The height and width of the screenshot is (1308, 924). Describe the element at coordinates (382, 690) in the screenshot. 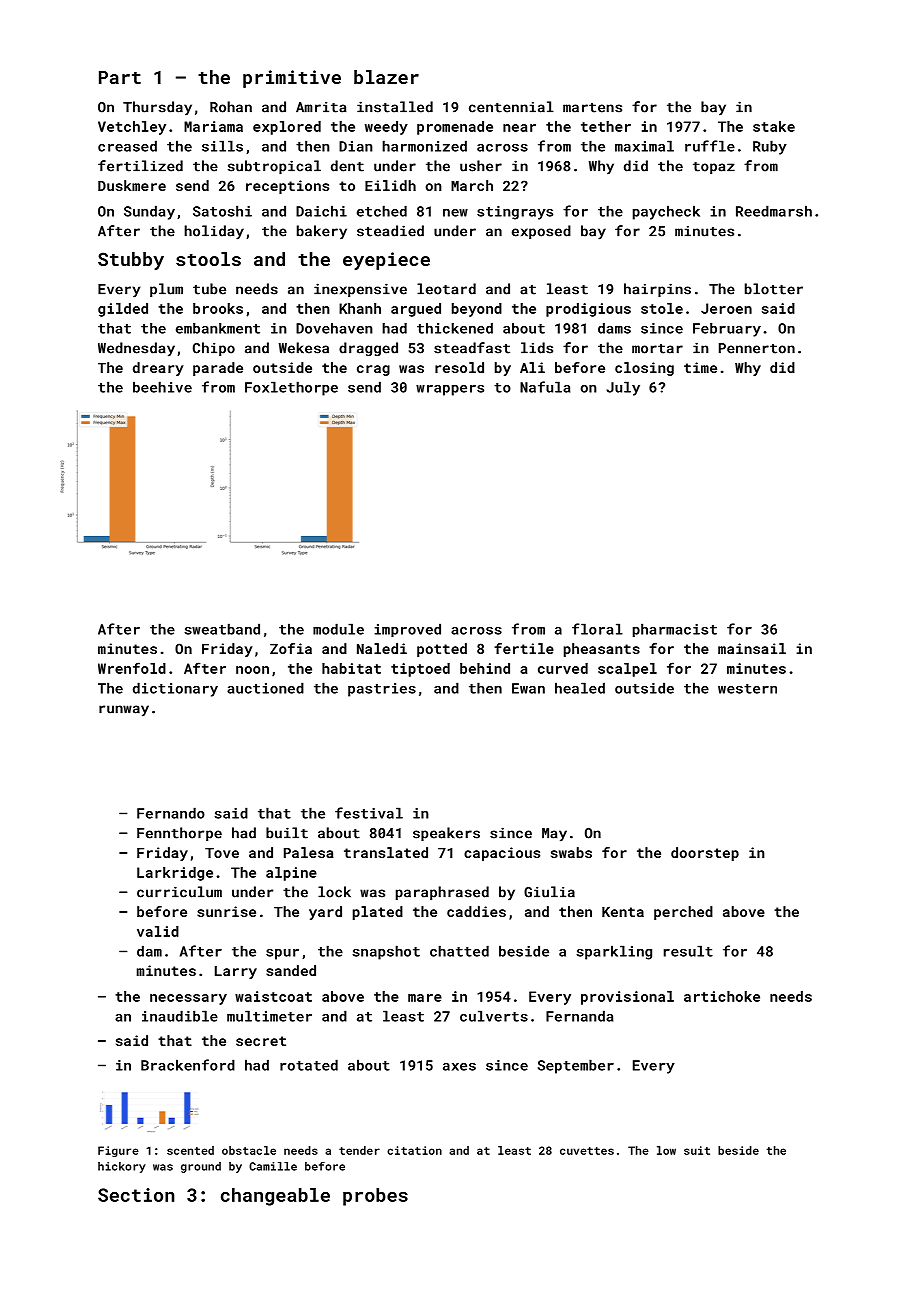

I see `pastries` at that location.
